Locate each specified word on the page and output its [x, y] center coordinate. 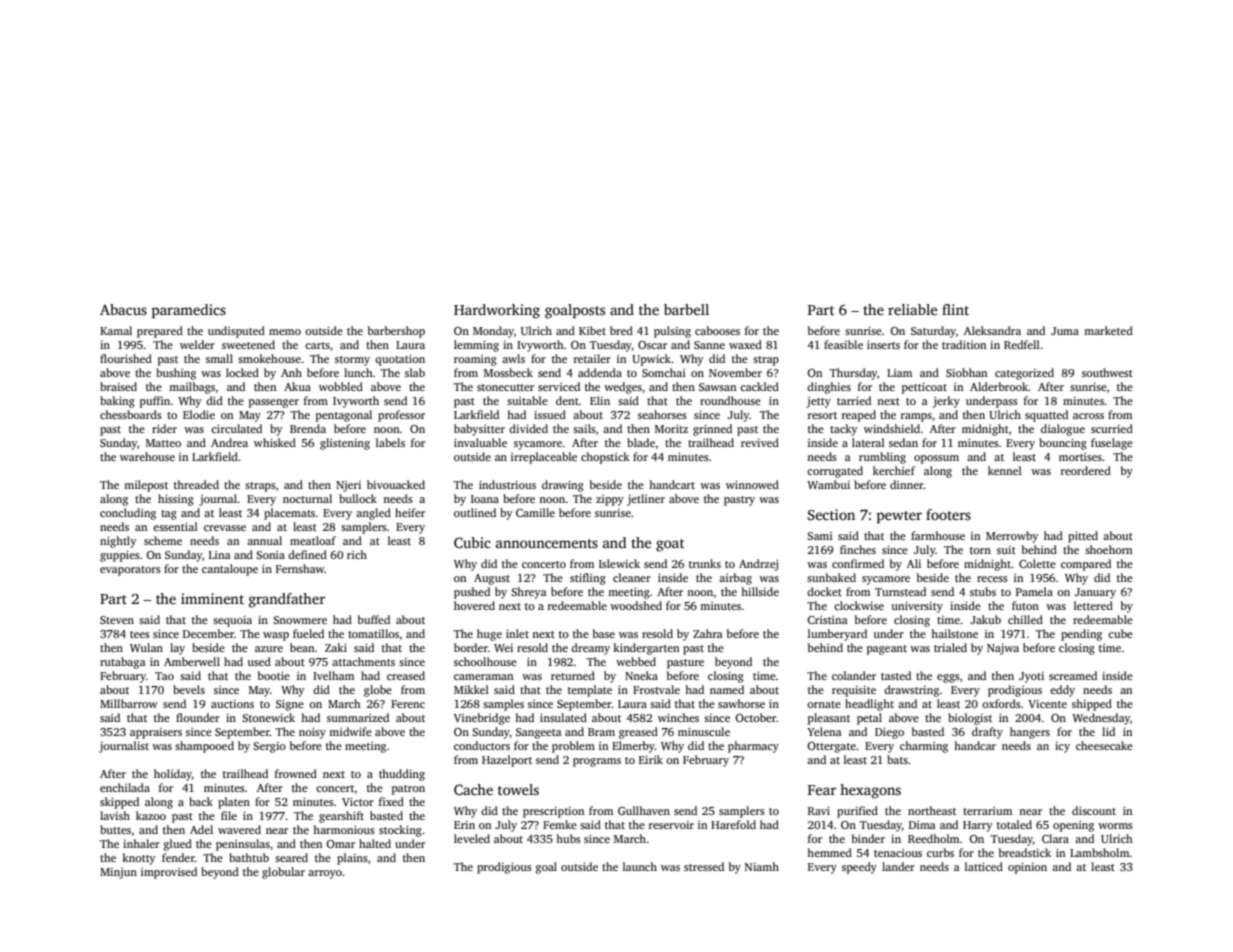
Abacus [123, 309]
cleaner [632, 577]
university [917, 607]
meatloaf [313, 540]
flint [955, 309]
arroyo [325, 874]
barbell [686, 309]
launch [640, 866]
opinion [1027, 868]
